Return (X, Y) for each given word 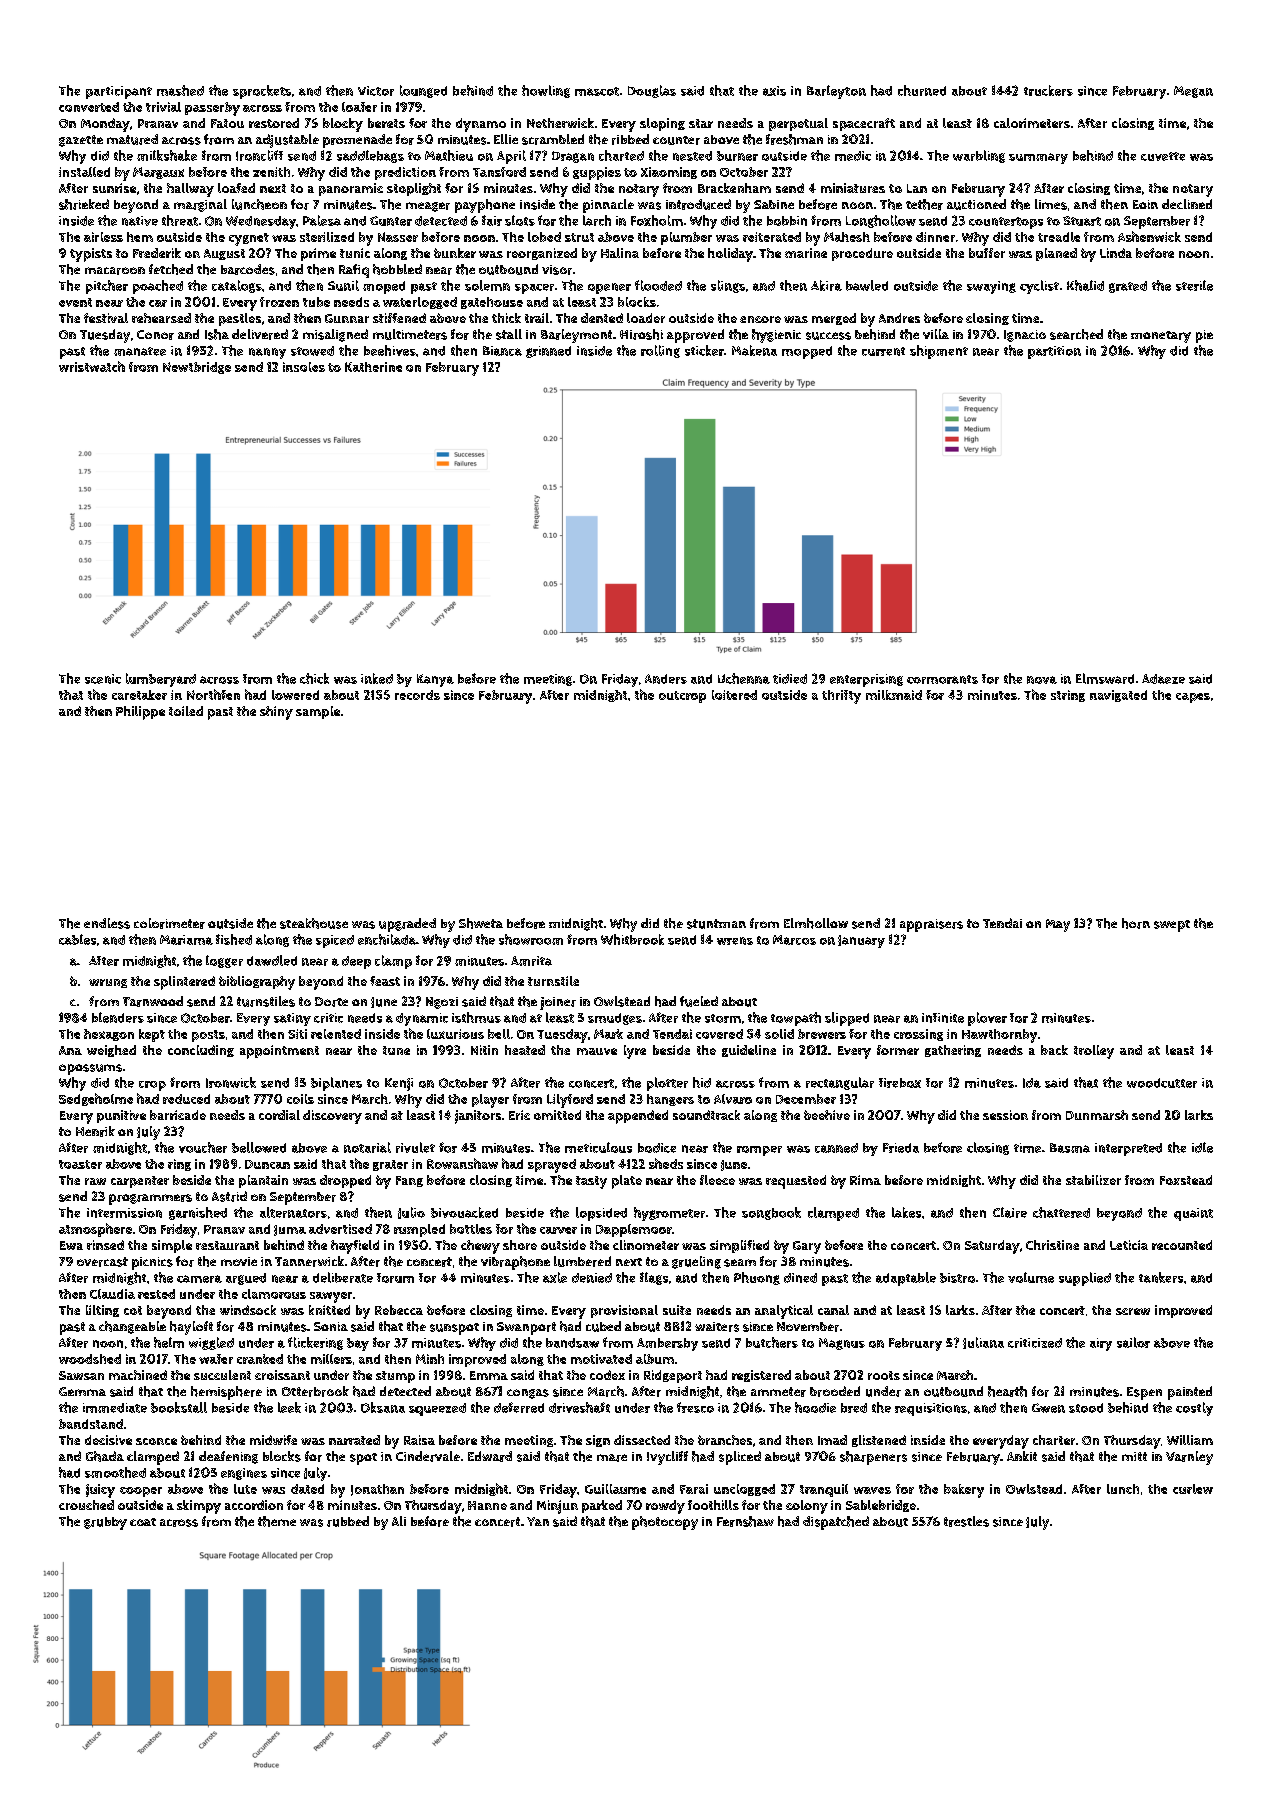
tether (924, 204)
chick (314, 678)
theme (277, 1521)
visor (557, 270)
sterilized (327, 237)
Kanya (435, 680)
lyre (635, 1052)
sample (318, 712)
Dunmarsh (1097, 1115)
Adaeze (1163, 679)
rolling (660, 351)
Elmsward (1105, 678)
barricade (178, 1115)
